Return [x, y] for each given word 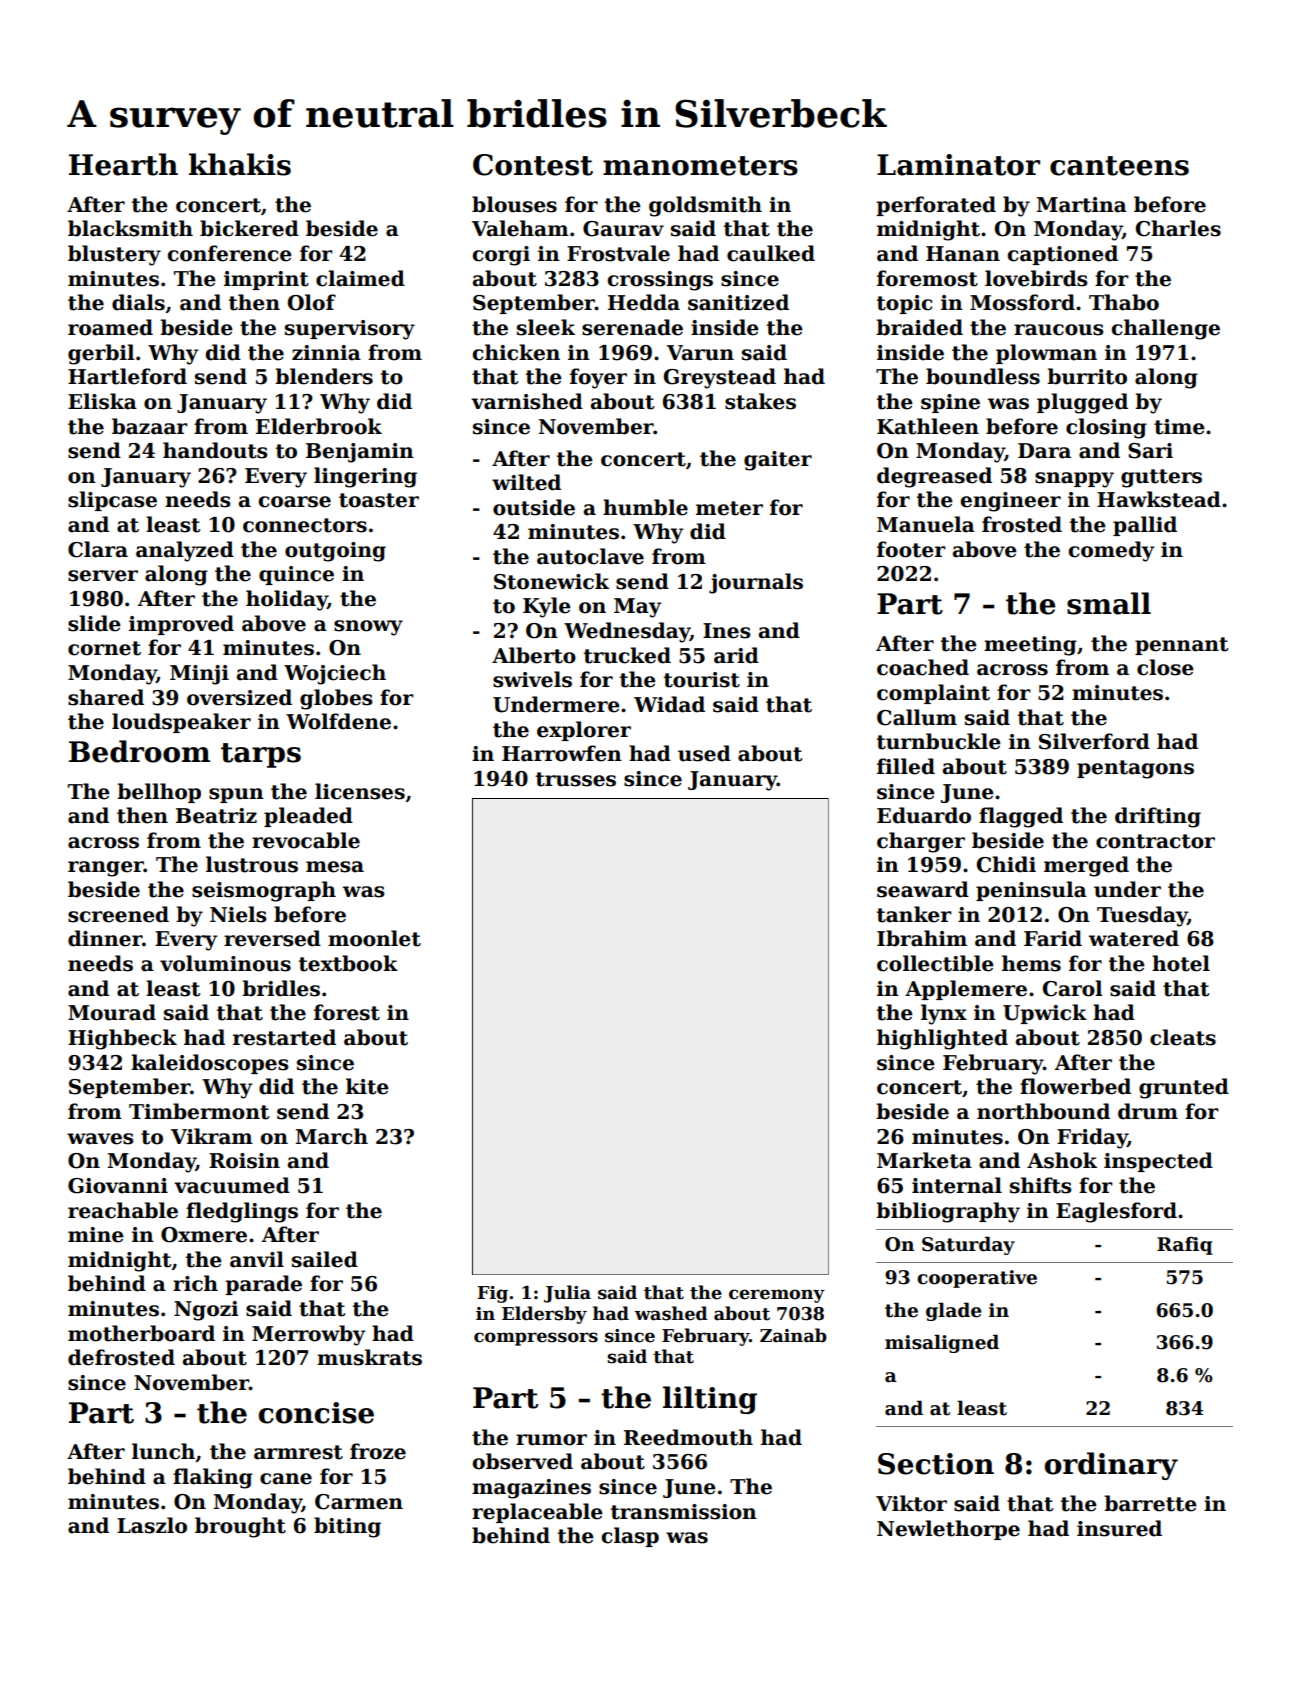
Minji [199, 675]
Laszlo [152, 1525]
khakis [240, 164]
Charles [1178, 228]
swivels [532, 679]
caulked [771, 253]
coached [923, 667]
